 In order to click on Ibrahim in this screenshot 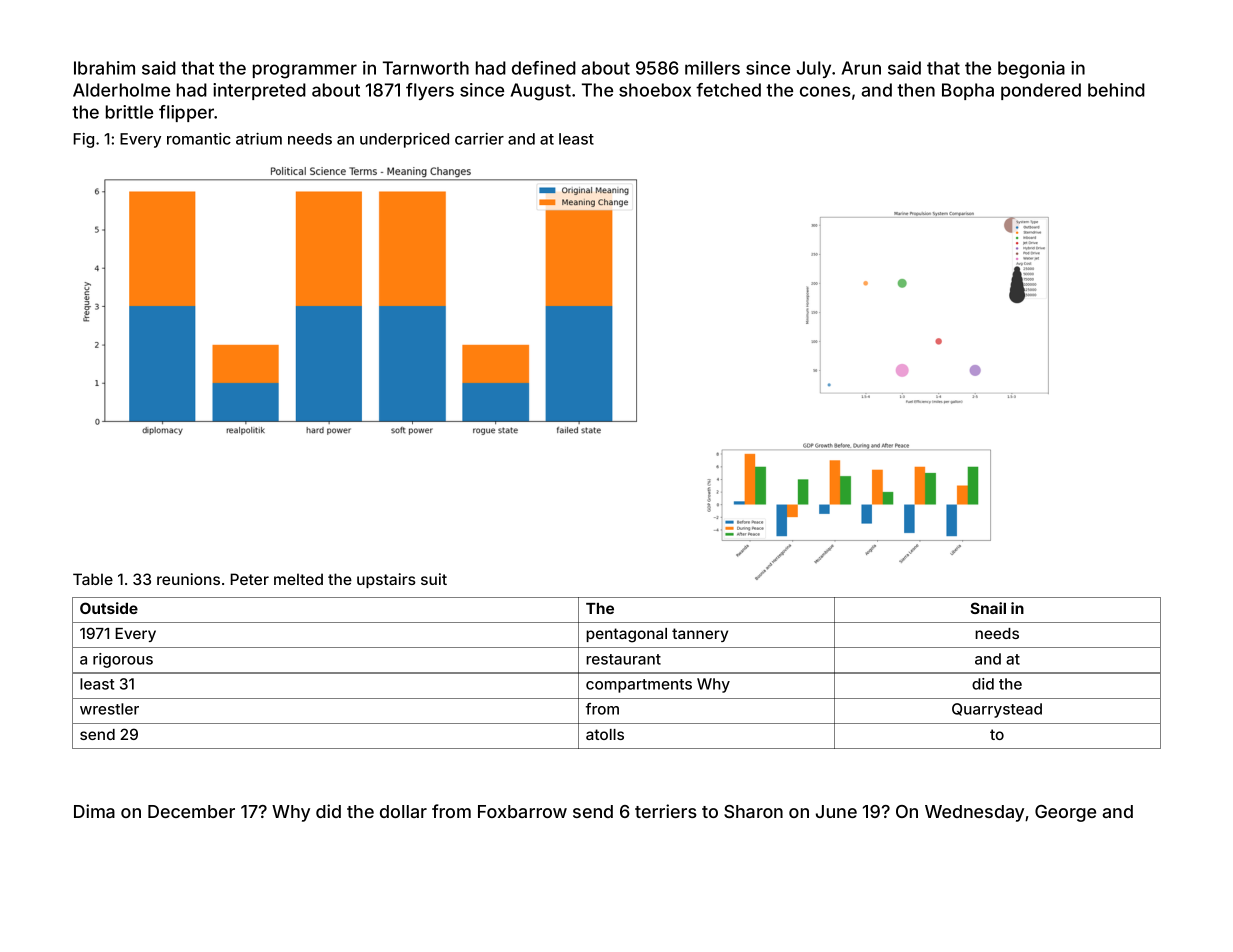, I will do `click(104, 68)`.
